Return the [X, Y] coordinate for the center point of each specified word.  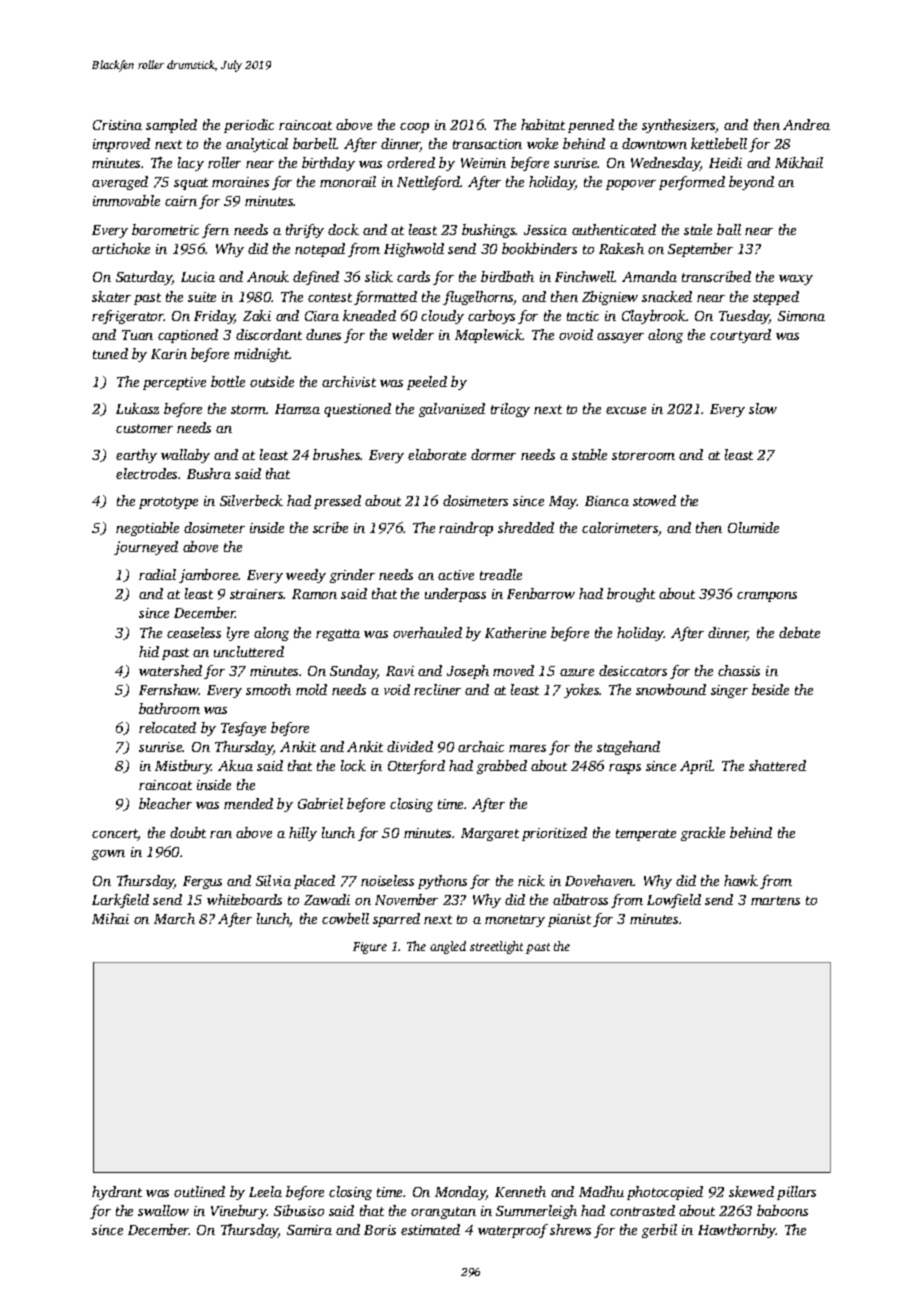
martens [775, 900]
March [174, 918]
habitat [543, 124]
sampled [171, 126]
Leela [265, 1191]
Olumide [753, 527]
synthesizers [679, 126]
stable [589, 454]
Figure [370, 948]
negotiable [147, 529]
